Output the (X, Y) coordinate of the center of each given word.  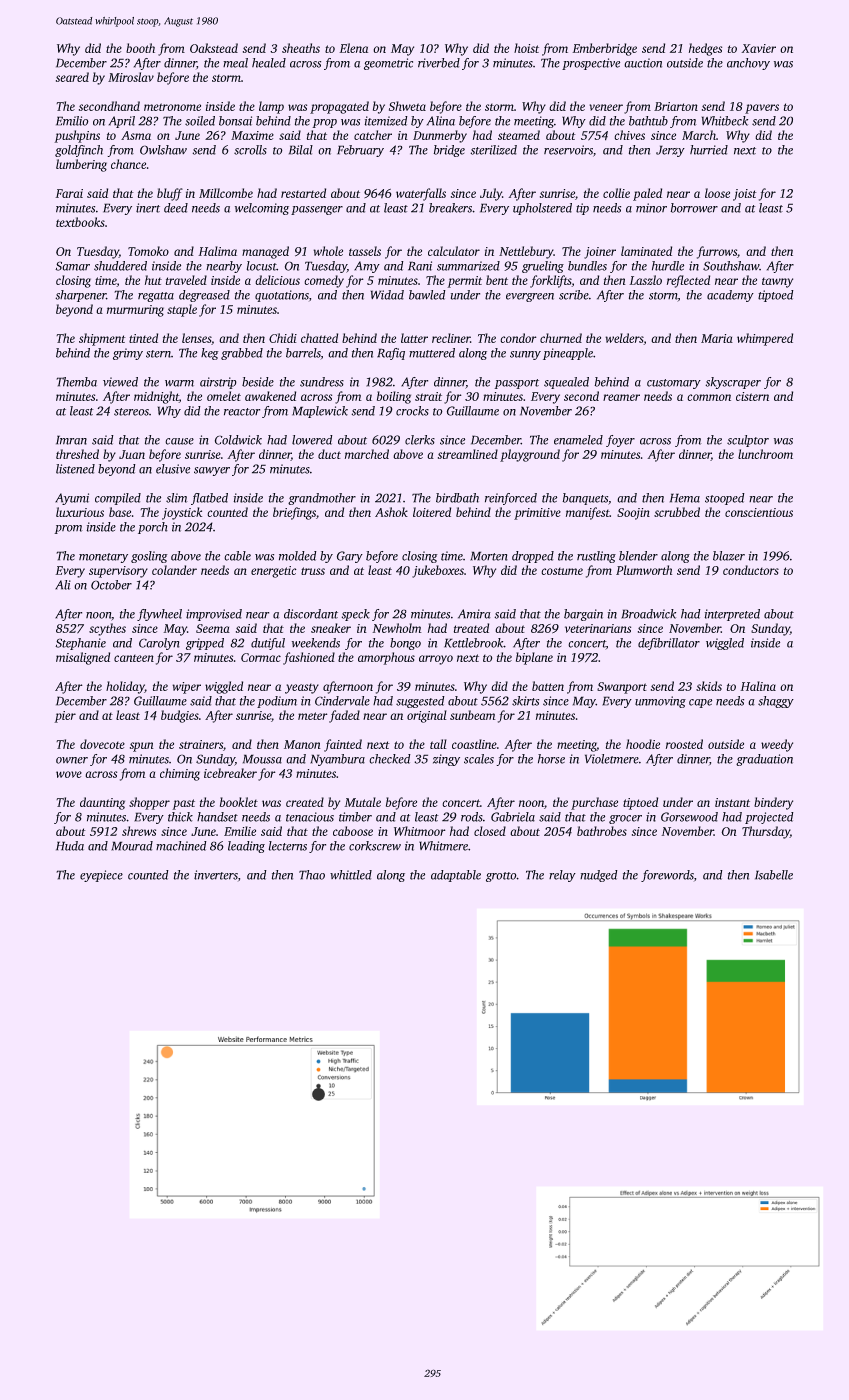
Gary (350, 557)
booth (140, 48)
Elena (353, 48)
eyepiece (101, 876)
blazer (729, 556)
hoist (526, 48)
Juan (132, 454)
